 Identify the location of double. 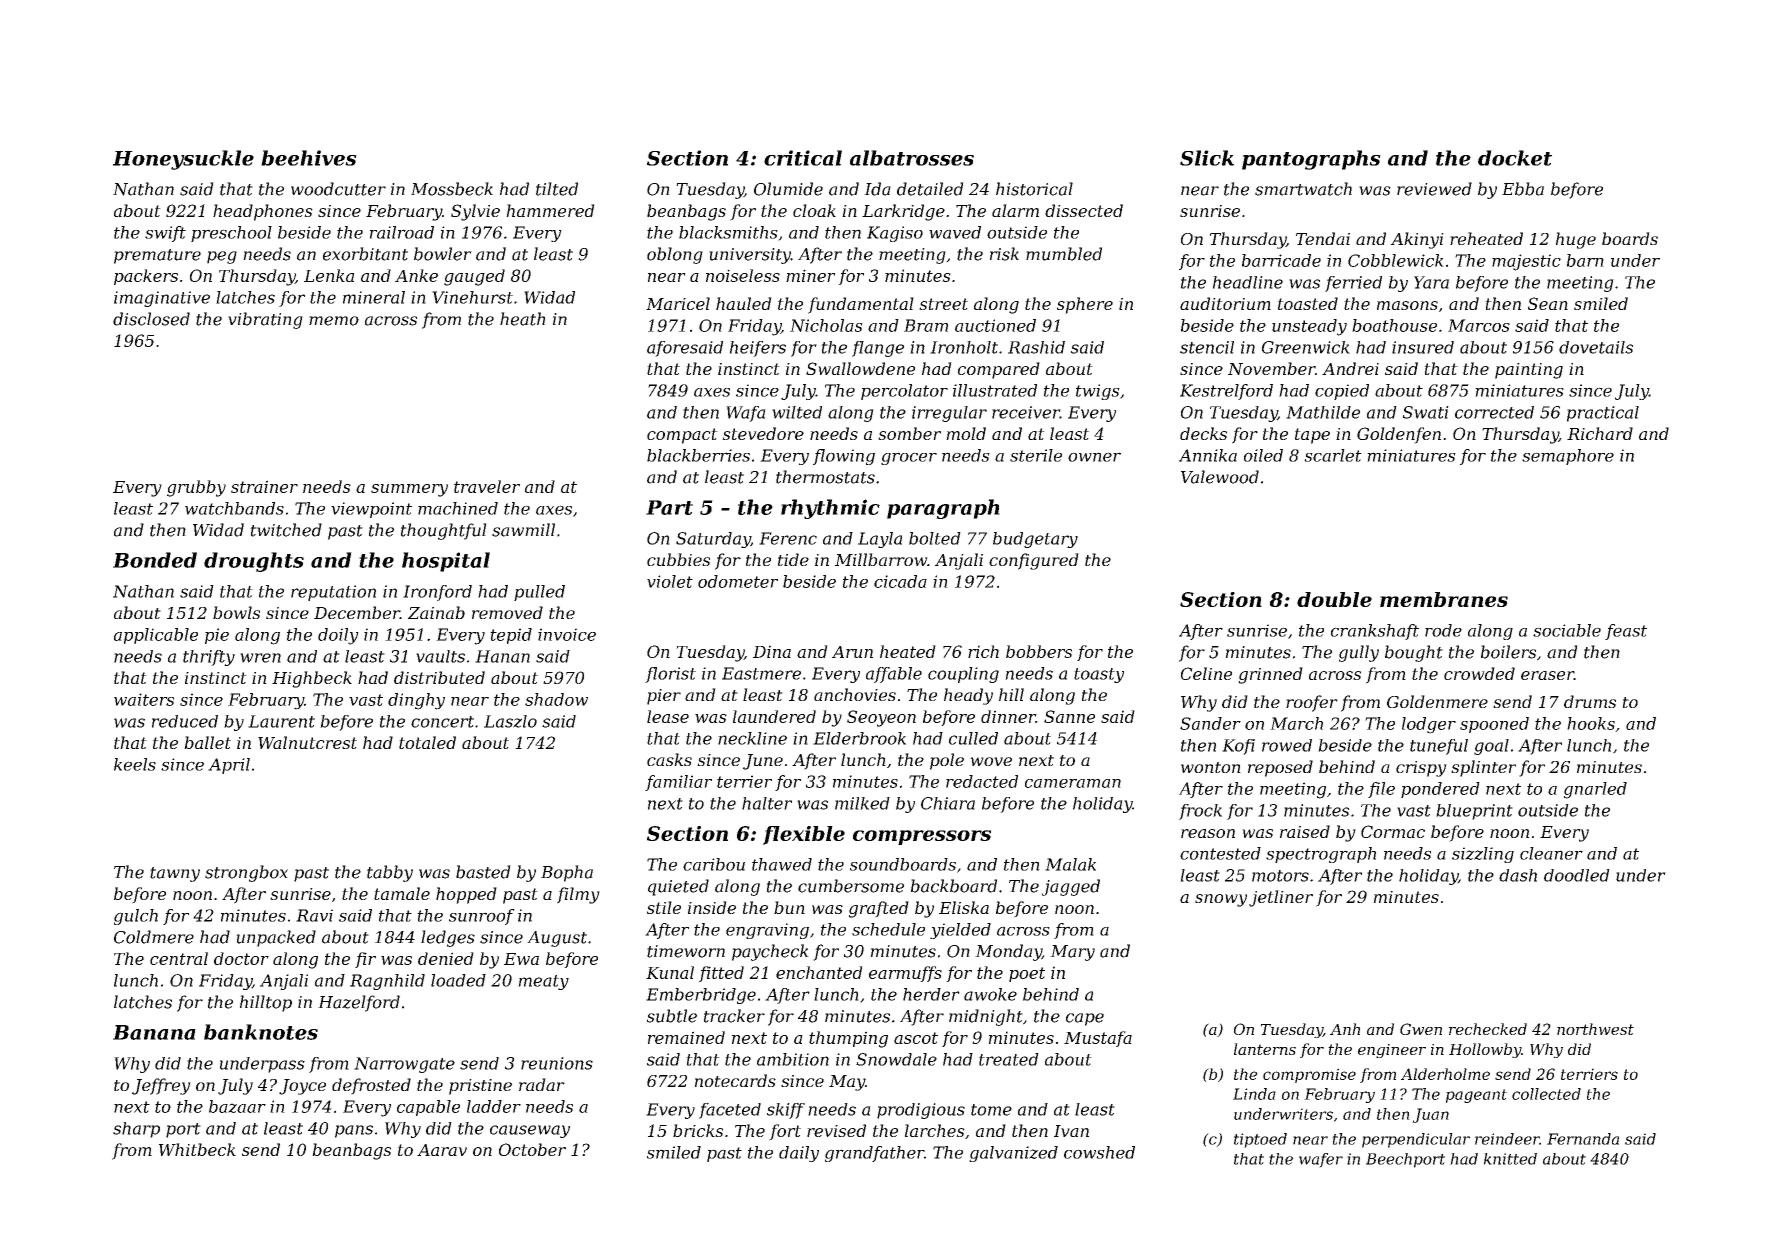
(1334, 599).
